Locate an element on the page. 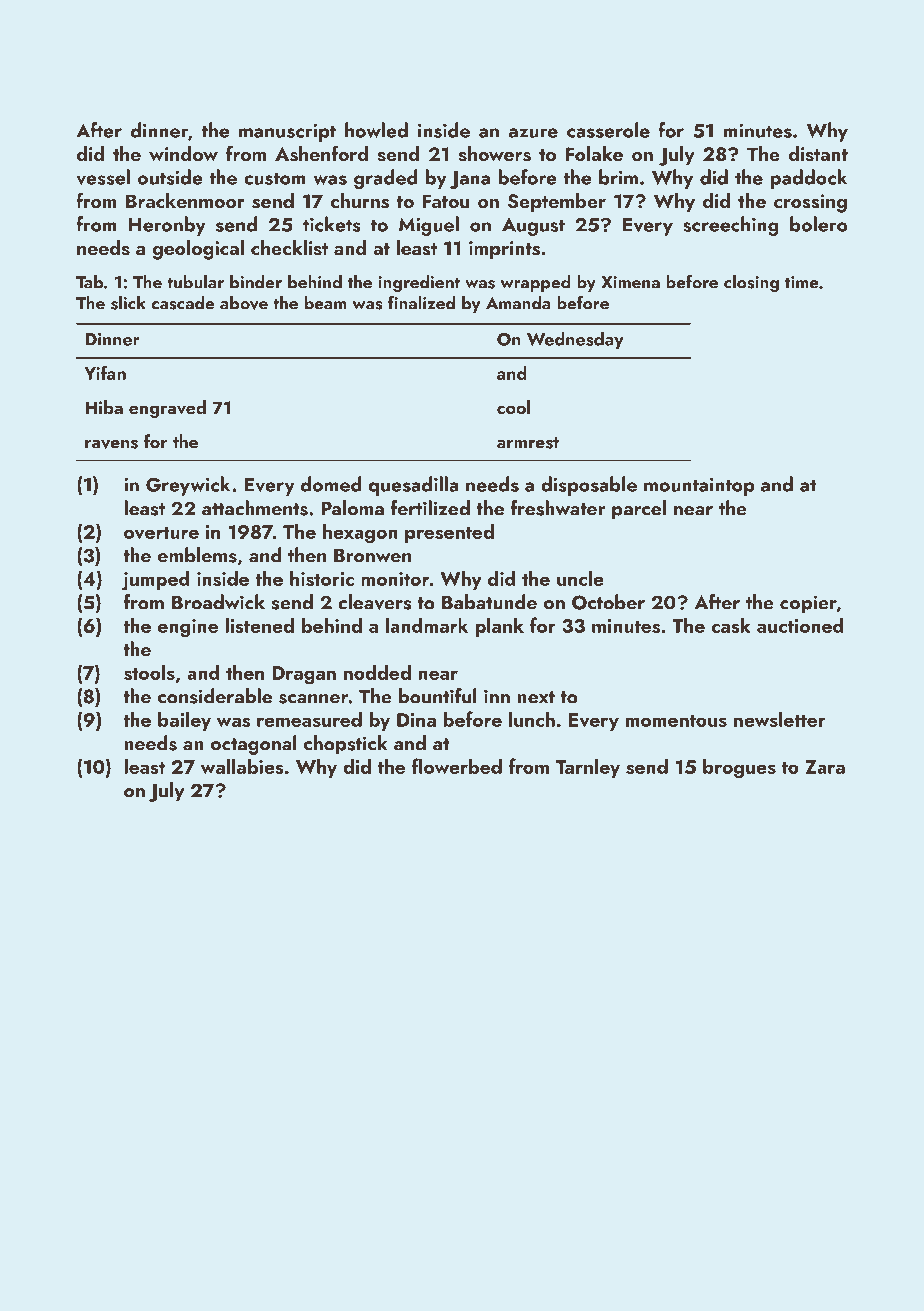 This image has height=1311, width=924. time is located at coordinates (802, 282).
